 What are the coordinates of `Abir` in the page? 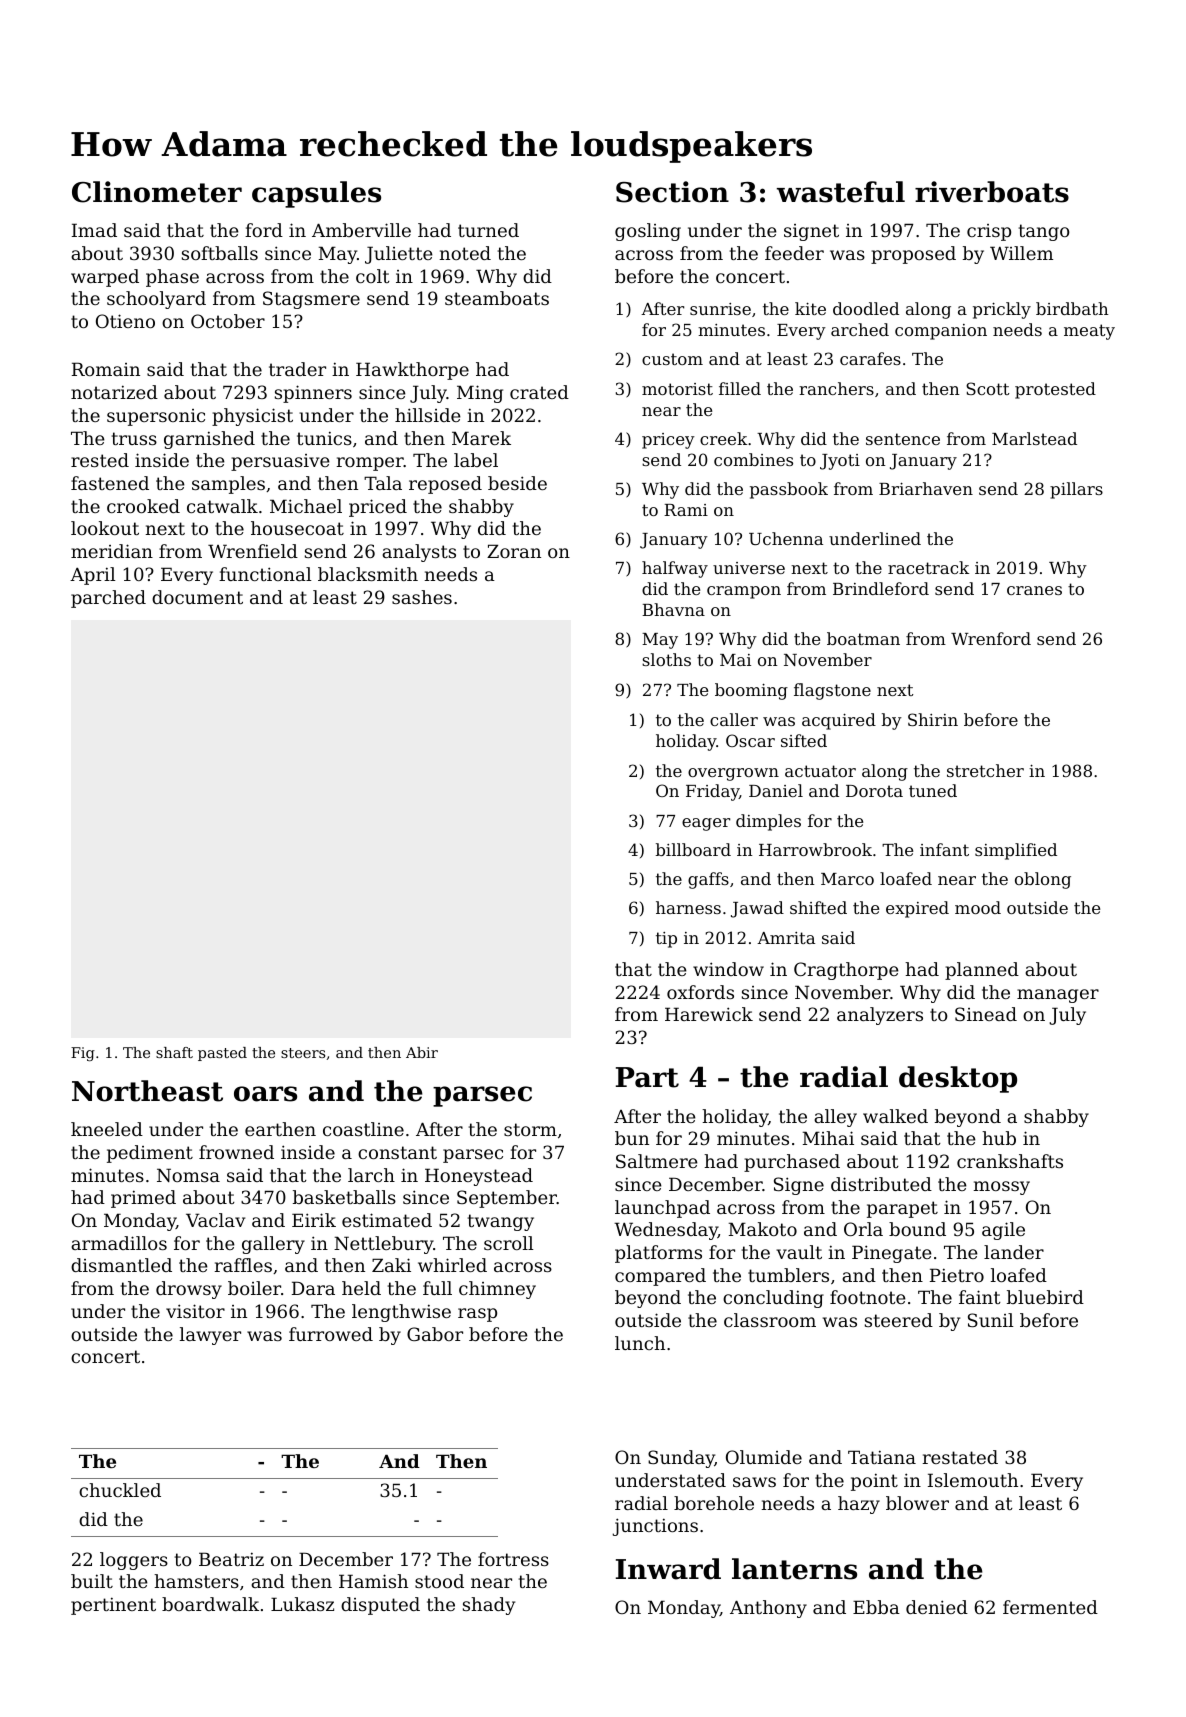 It's located at (422, 1052).
